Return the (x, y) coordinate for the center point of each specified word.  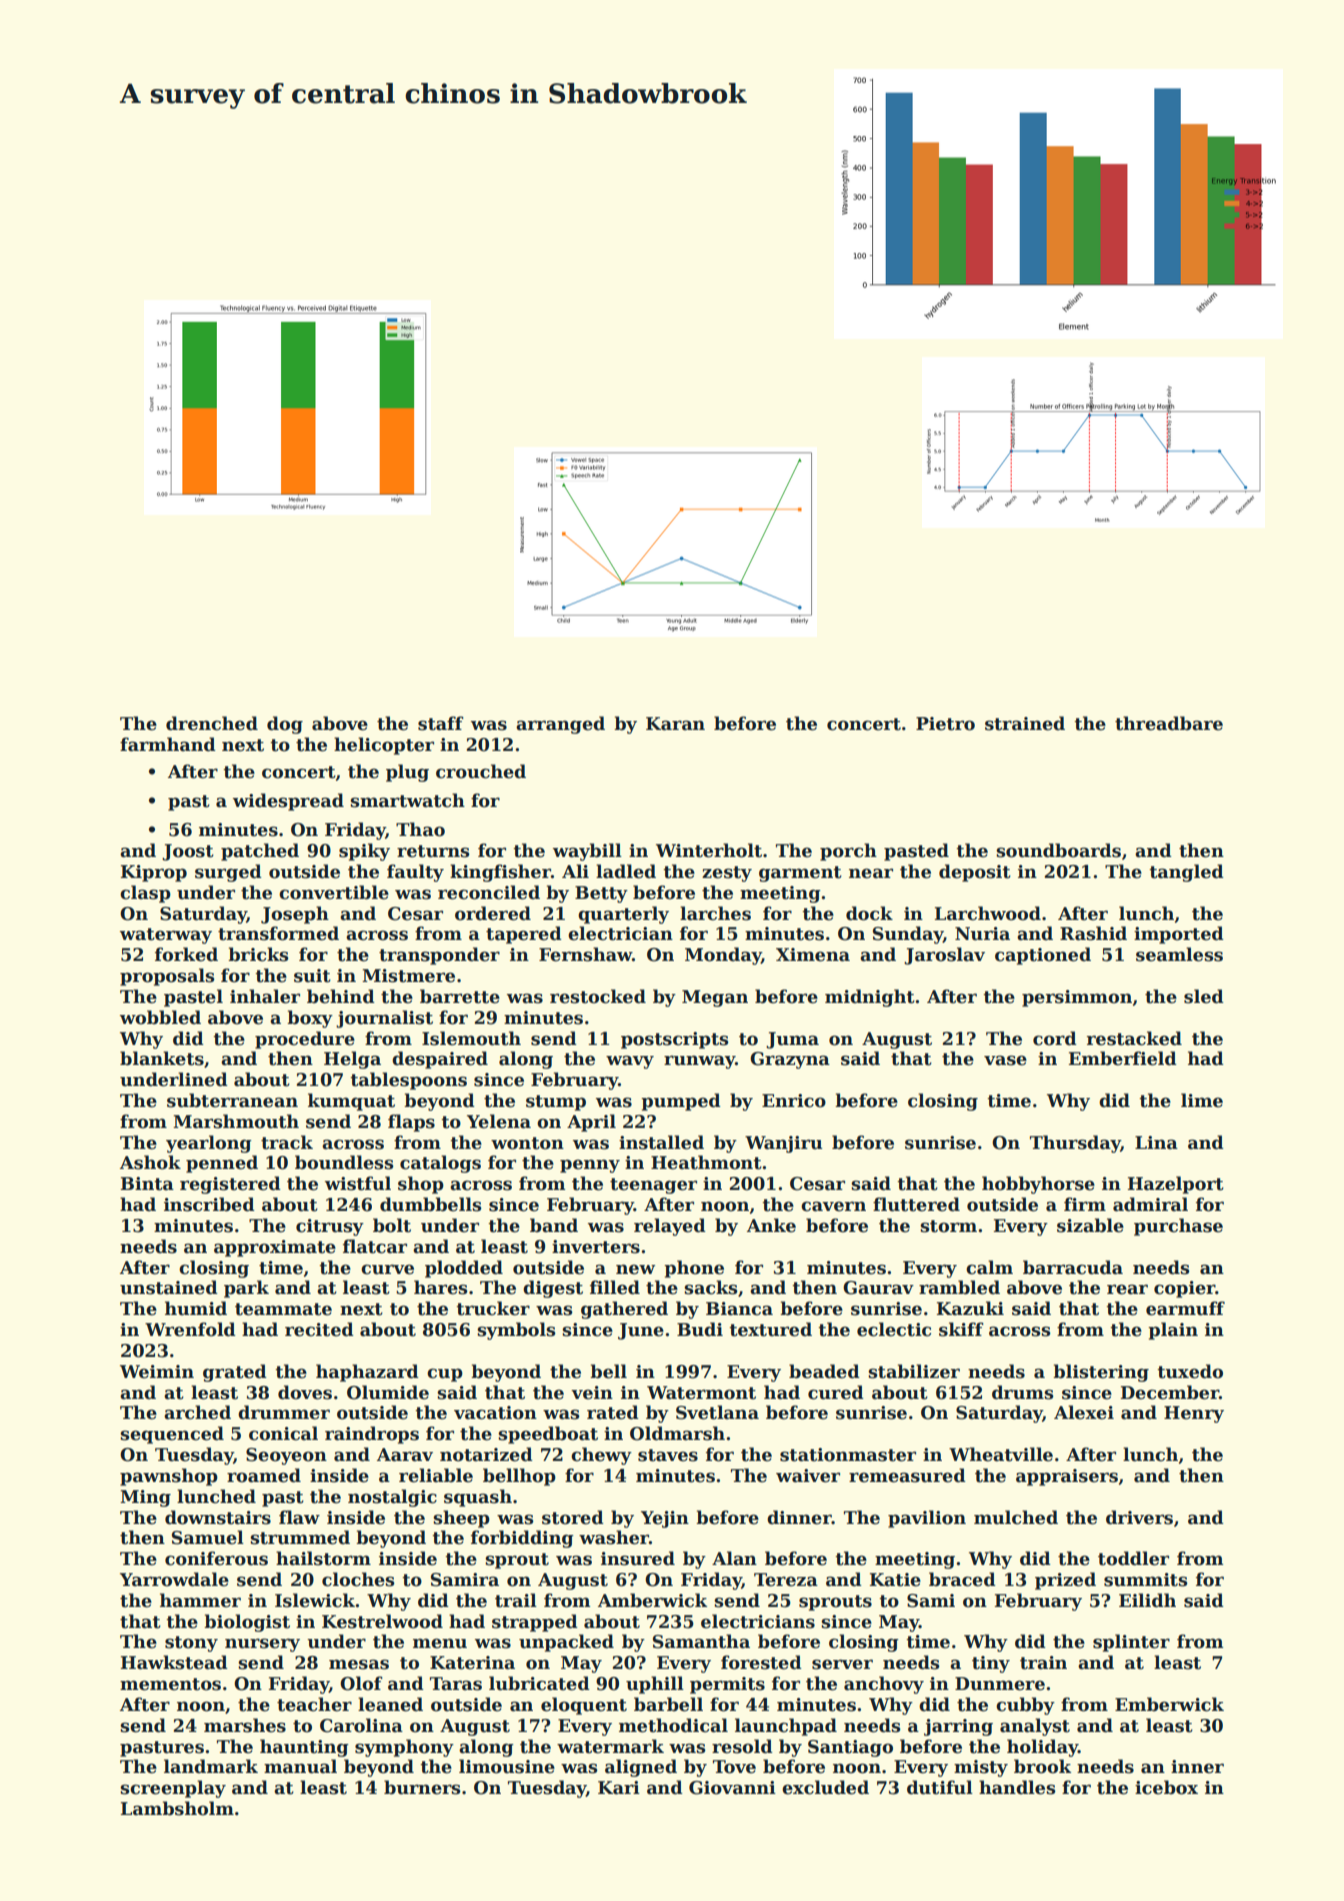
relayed (670, 1227)
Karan (675, 724)
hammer (200, 1600)
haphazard (367, 1373)
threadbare (1169, 723)
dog (285, 725)
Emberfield (1123, 1058)
